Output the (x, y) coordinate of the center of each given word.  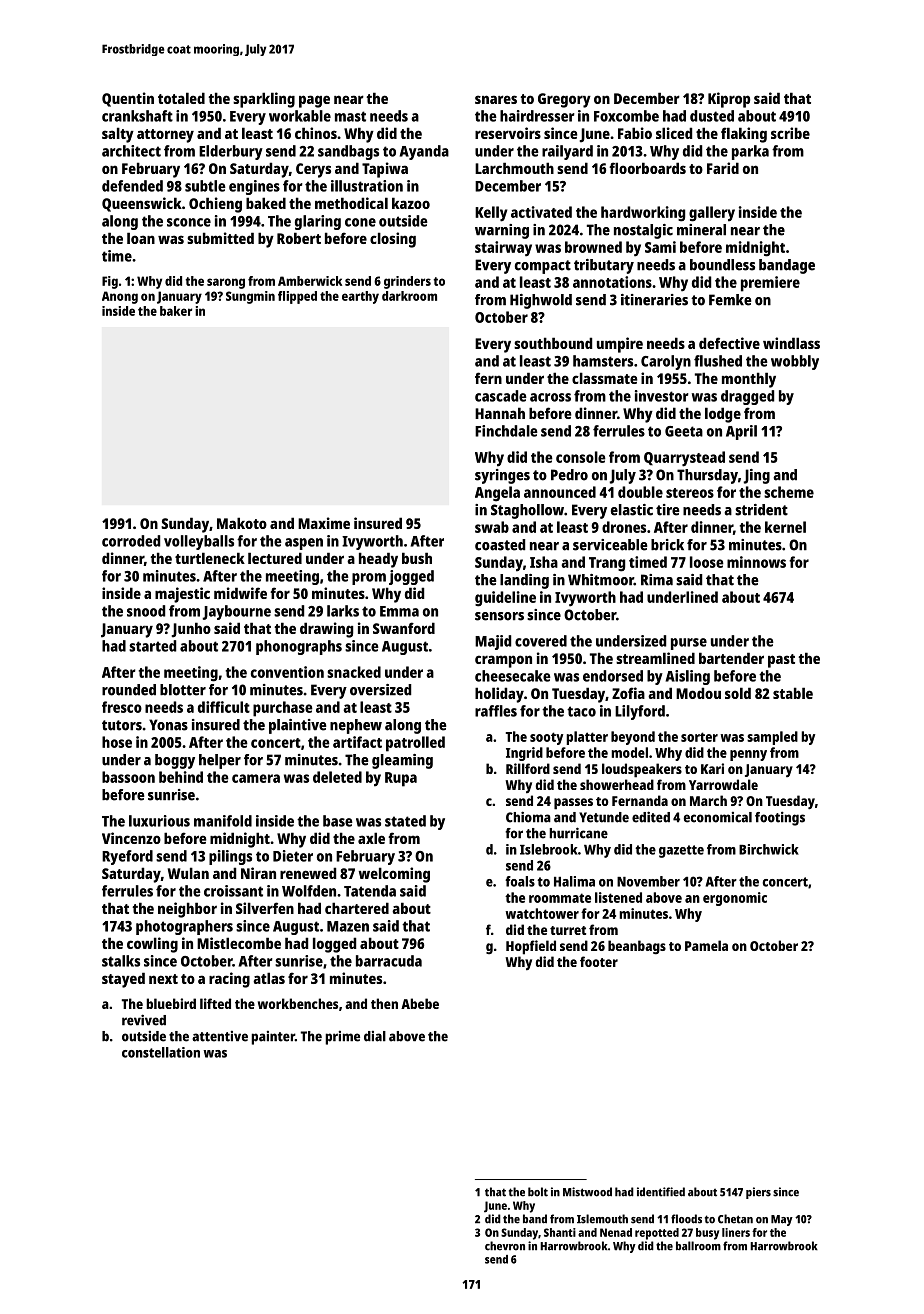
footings (780, 818)
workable (300, 116)
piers (758, 1193)
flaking (744, 135)
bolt (538, 1192)
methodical (351, 203)
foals (520, 881)
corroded (131, 541)
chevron (505, 1246)
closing (393, 240)
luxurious (159, 821)
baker (176, 311)
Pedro (569, 475)
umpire (620, 345)
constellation (161, 1052)
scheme (789, 492)
